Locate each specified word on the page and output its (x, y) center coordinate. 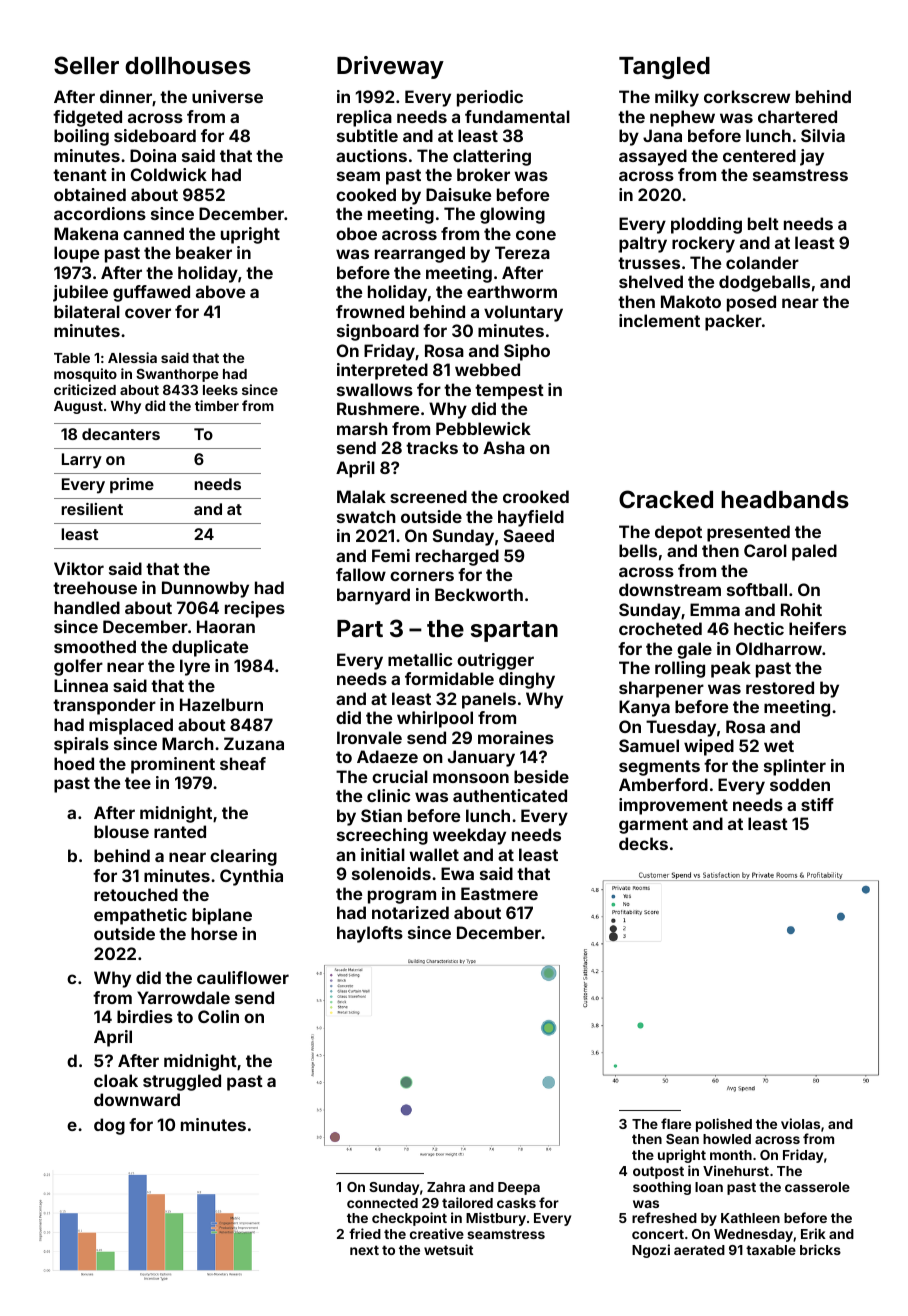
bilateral (87, 311)
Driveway (390, 67)
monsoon (471, 778)
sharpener (661, 689)
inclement (659, 320)
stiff (817, 804)
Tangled (664, 68)
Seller (86, 65)
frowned (370, 311)
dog (109, 1126)
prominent (173, 765)
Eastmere (499, 893)
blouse (121, 831)
